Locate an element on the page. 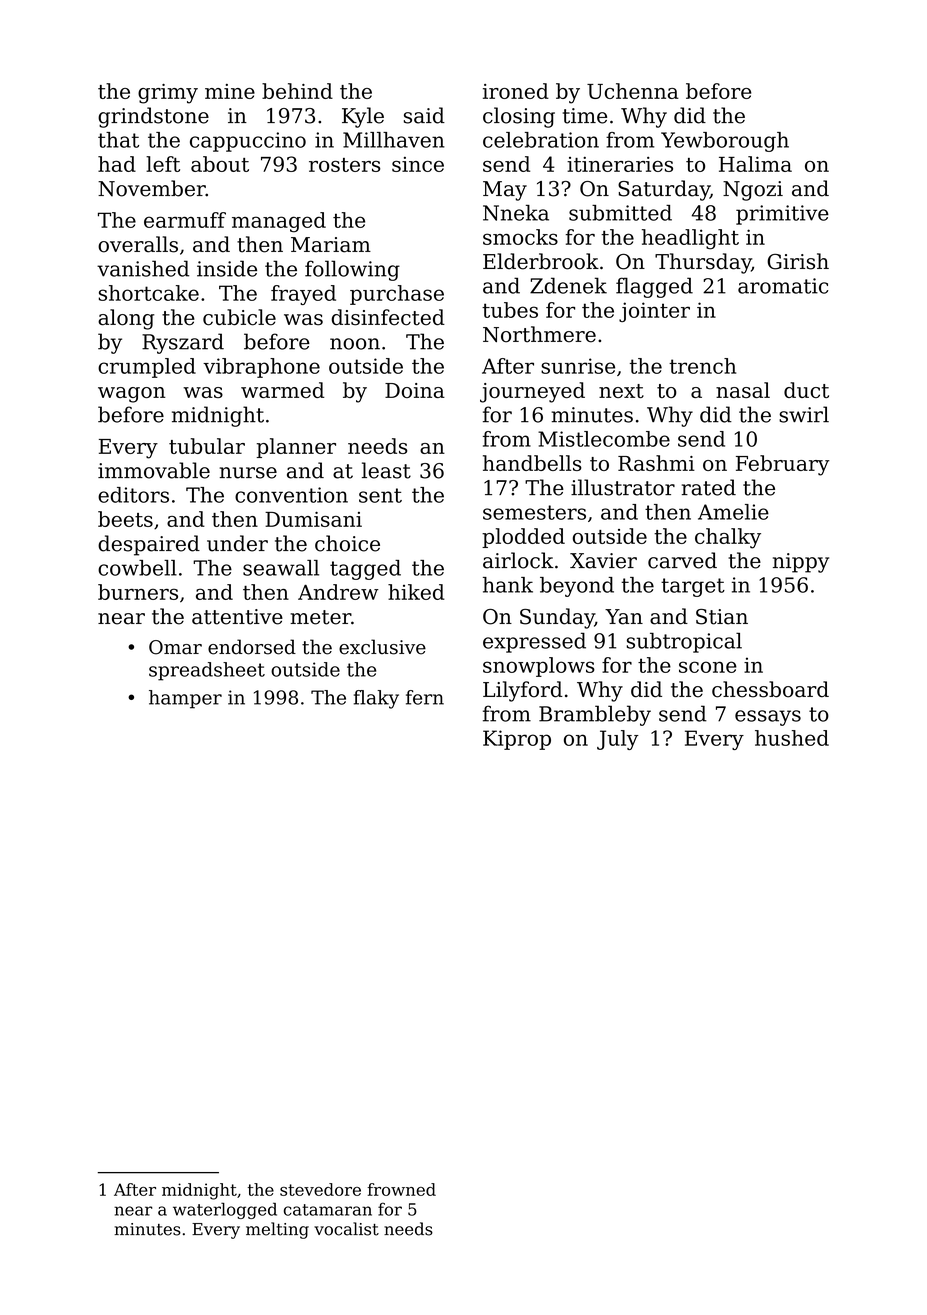 The width and height of the document is (927, 1315). waterlogged is located at coordinates (225, 1210).
